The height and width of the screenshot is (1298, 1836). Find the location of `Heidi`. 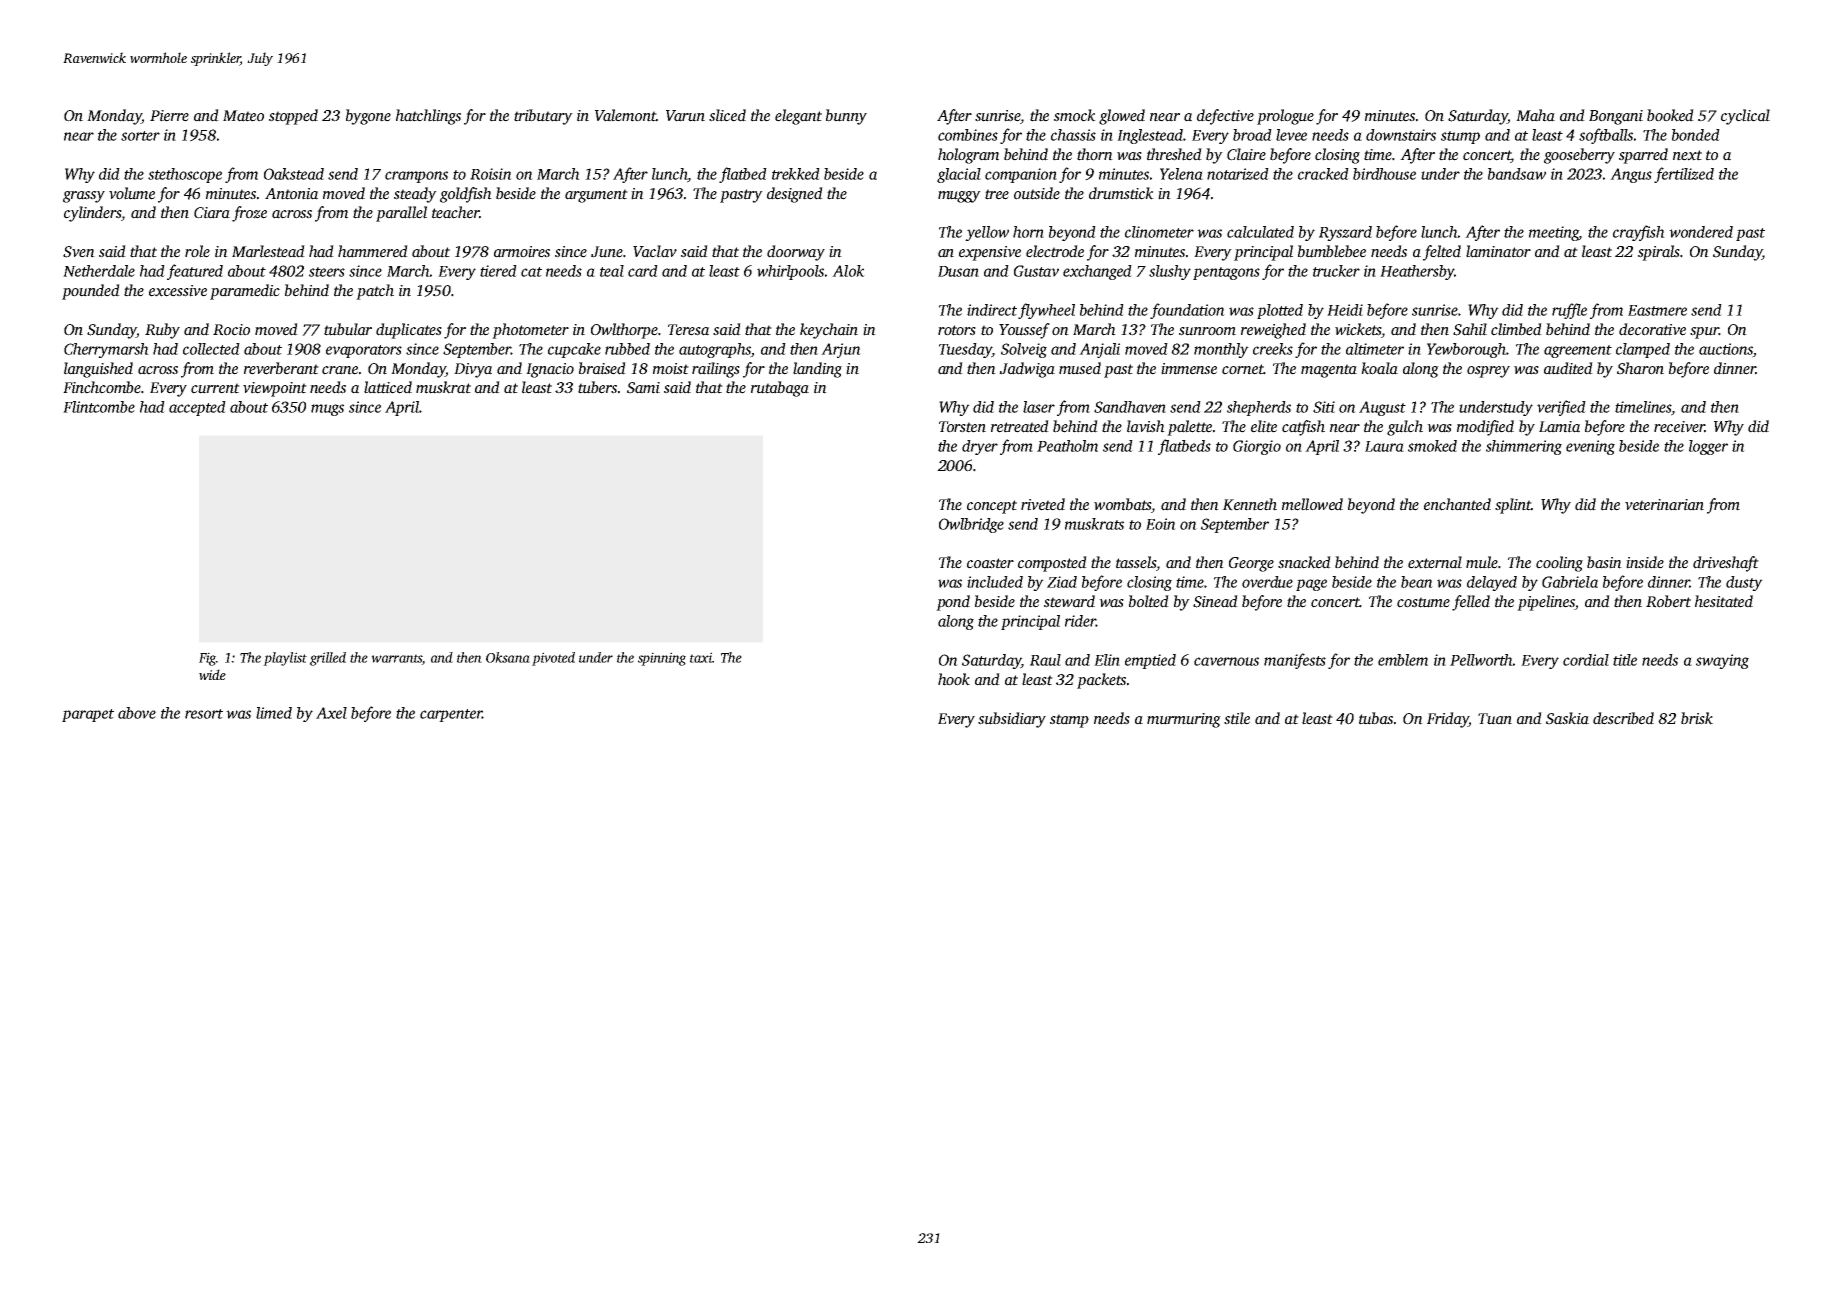

Heidi is located at coordinates (1345, 310).
